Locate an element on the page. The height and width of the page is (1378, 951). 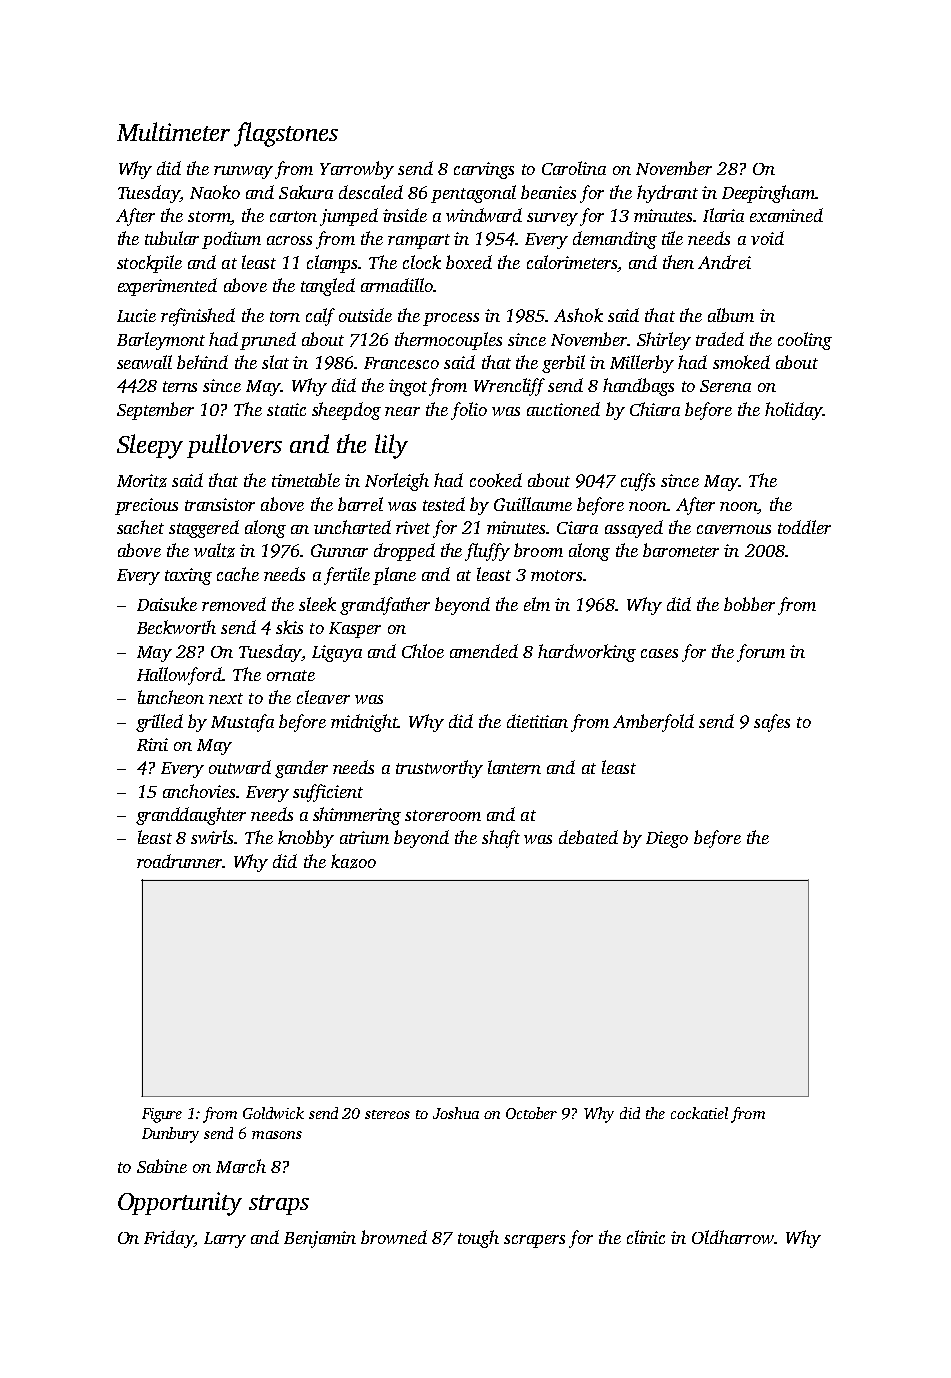
flagstones is located at coordinates (286, 134).
